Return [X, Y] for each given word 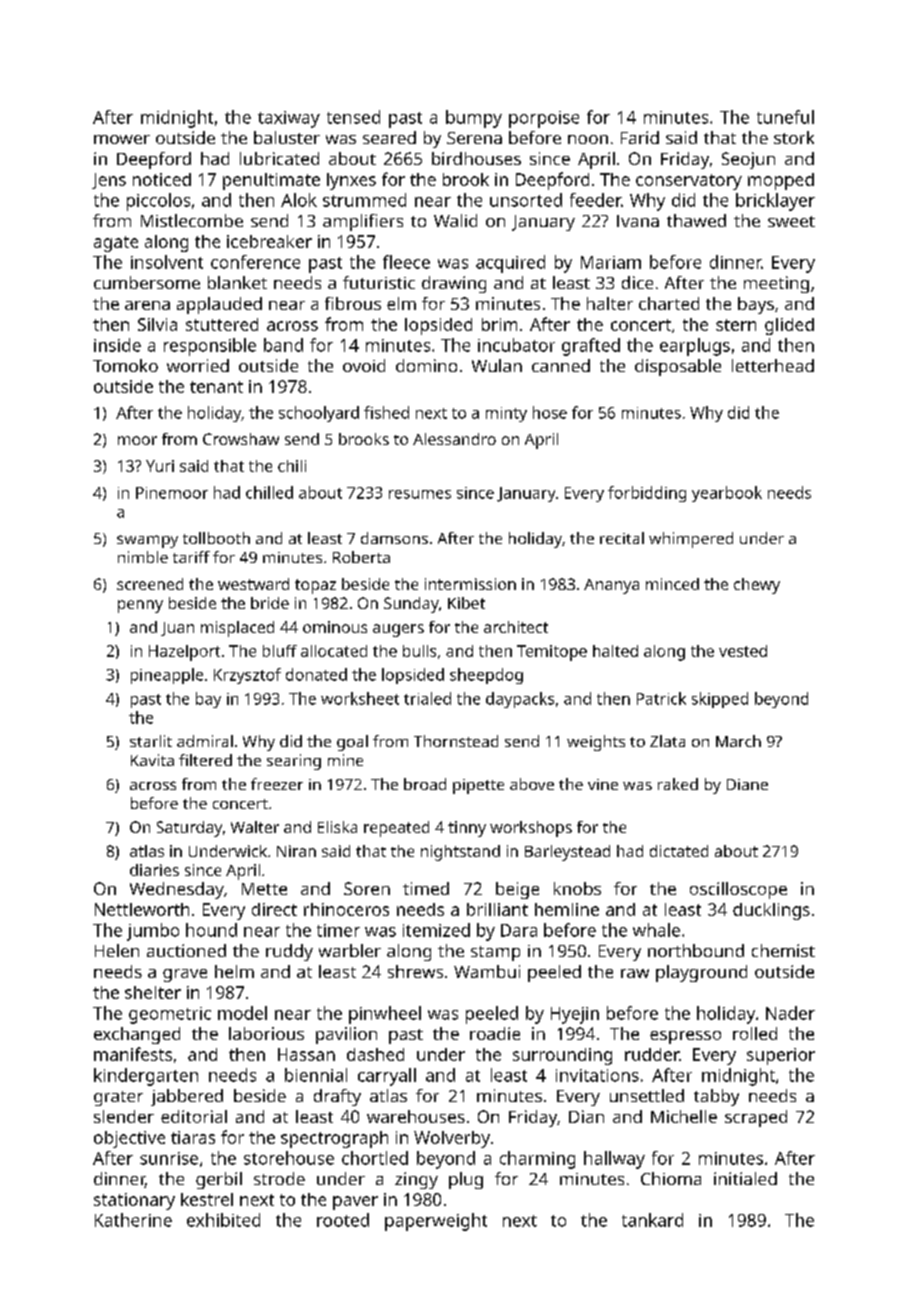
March [738, 741]
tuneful [785, 117]
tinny [467, 829]
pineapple [167, 676]
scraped [756, 1118]
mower [122, 139]
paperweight [436, 1222]
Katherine [133, 1220]
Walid [455, 220]
